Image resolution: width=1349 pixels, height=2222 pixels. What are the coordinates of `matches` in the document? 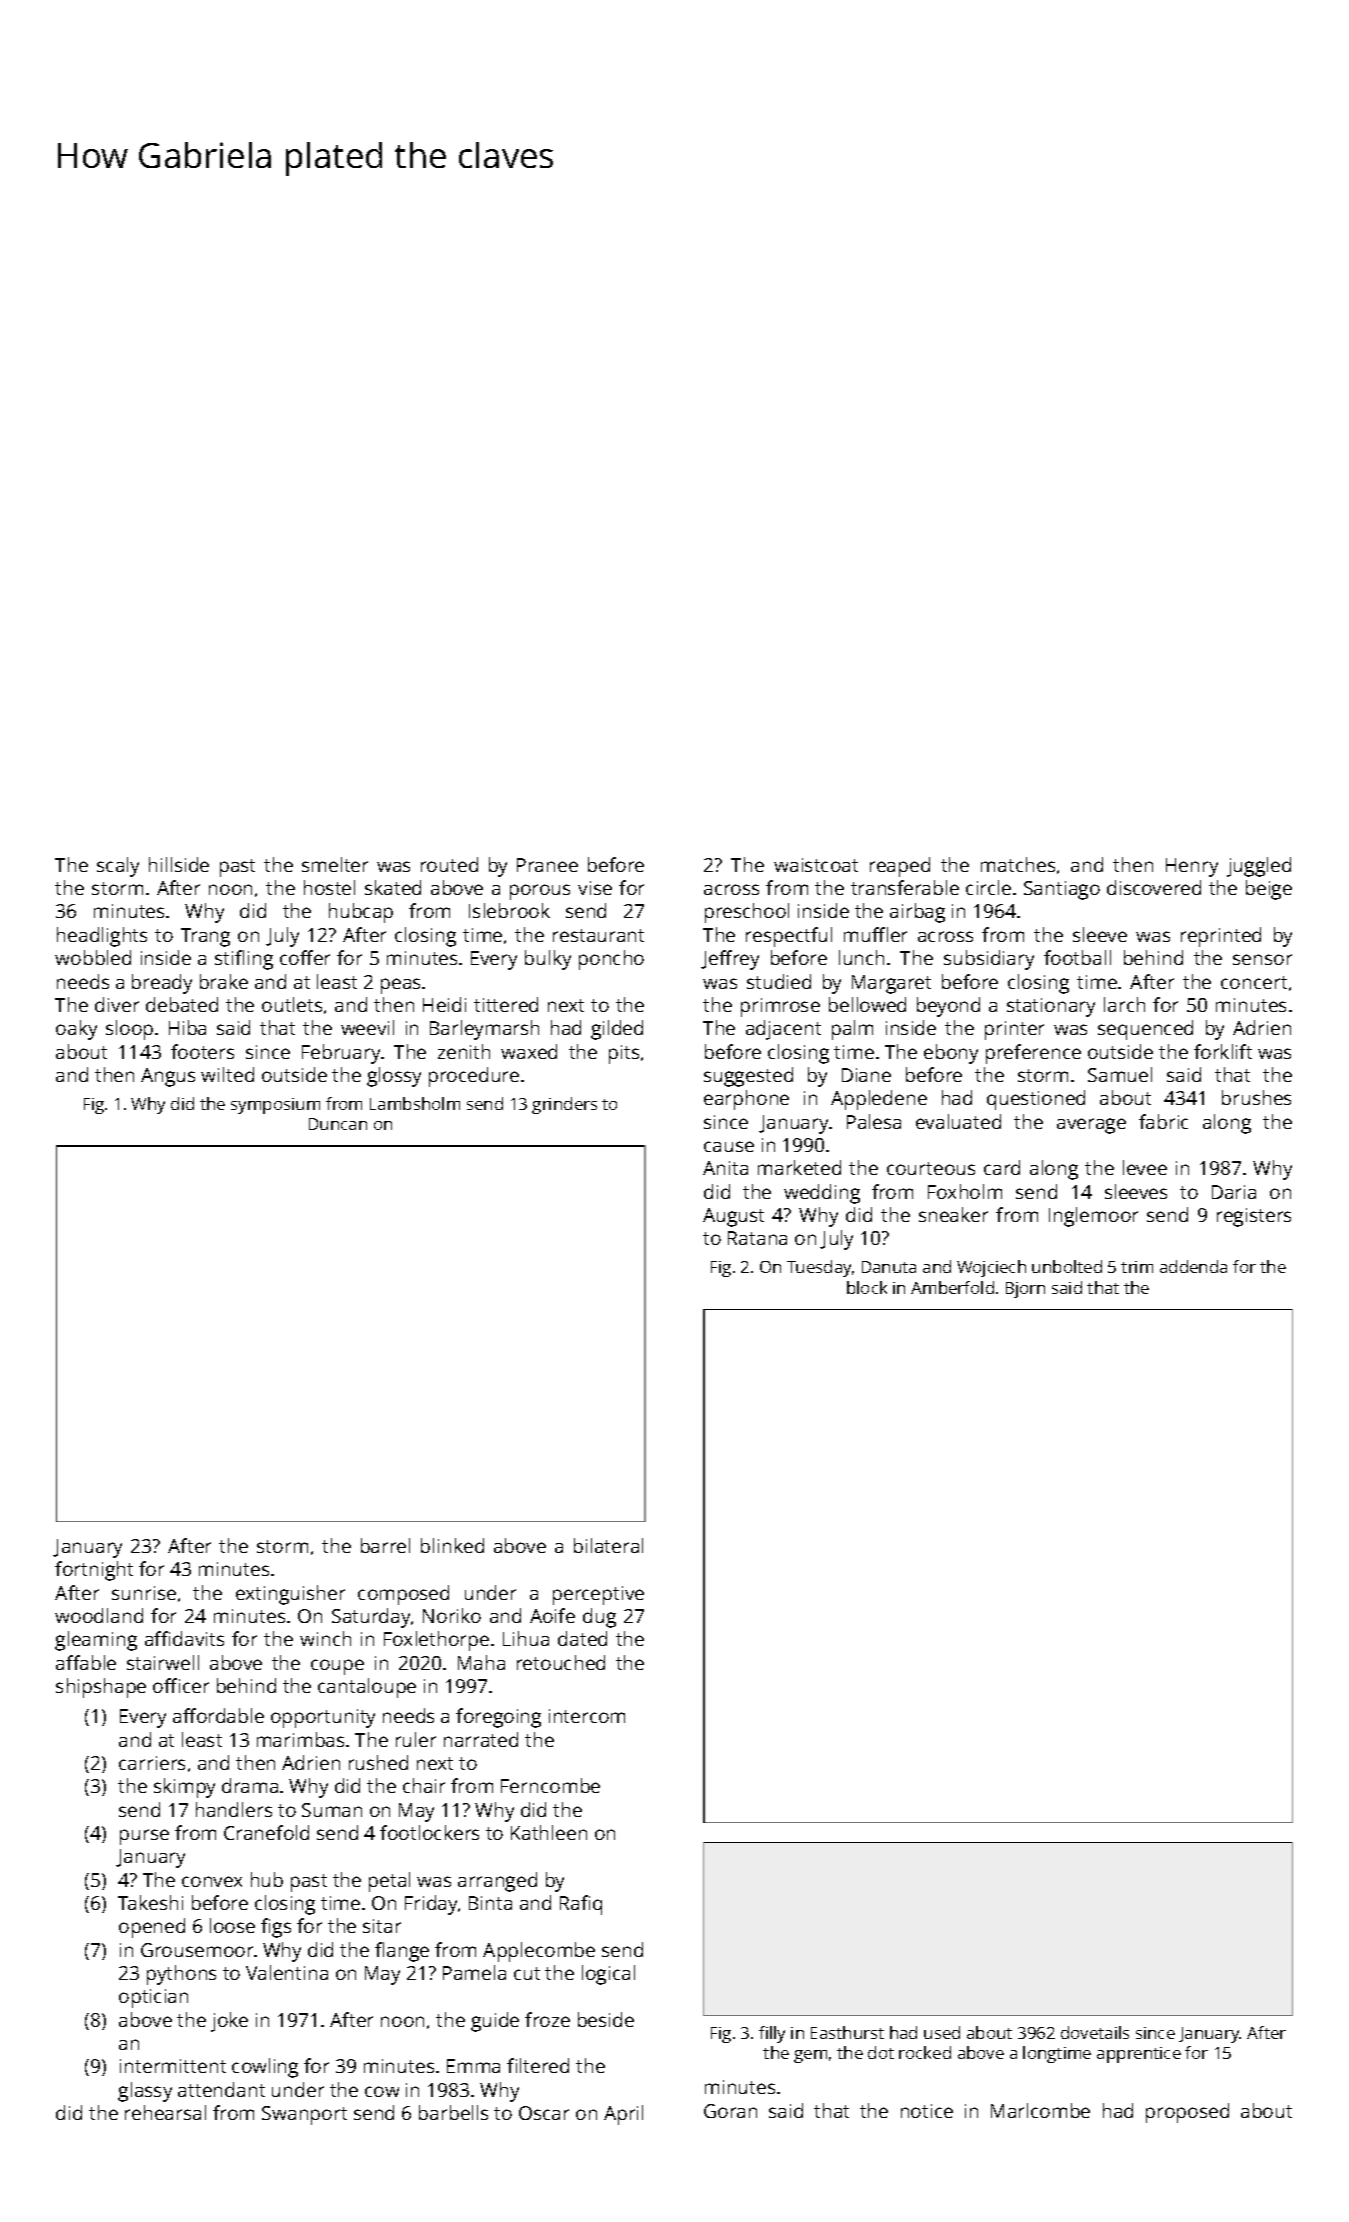 It's located at (1018, 864).
